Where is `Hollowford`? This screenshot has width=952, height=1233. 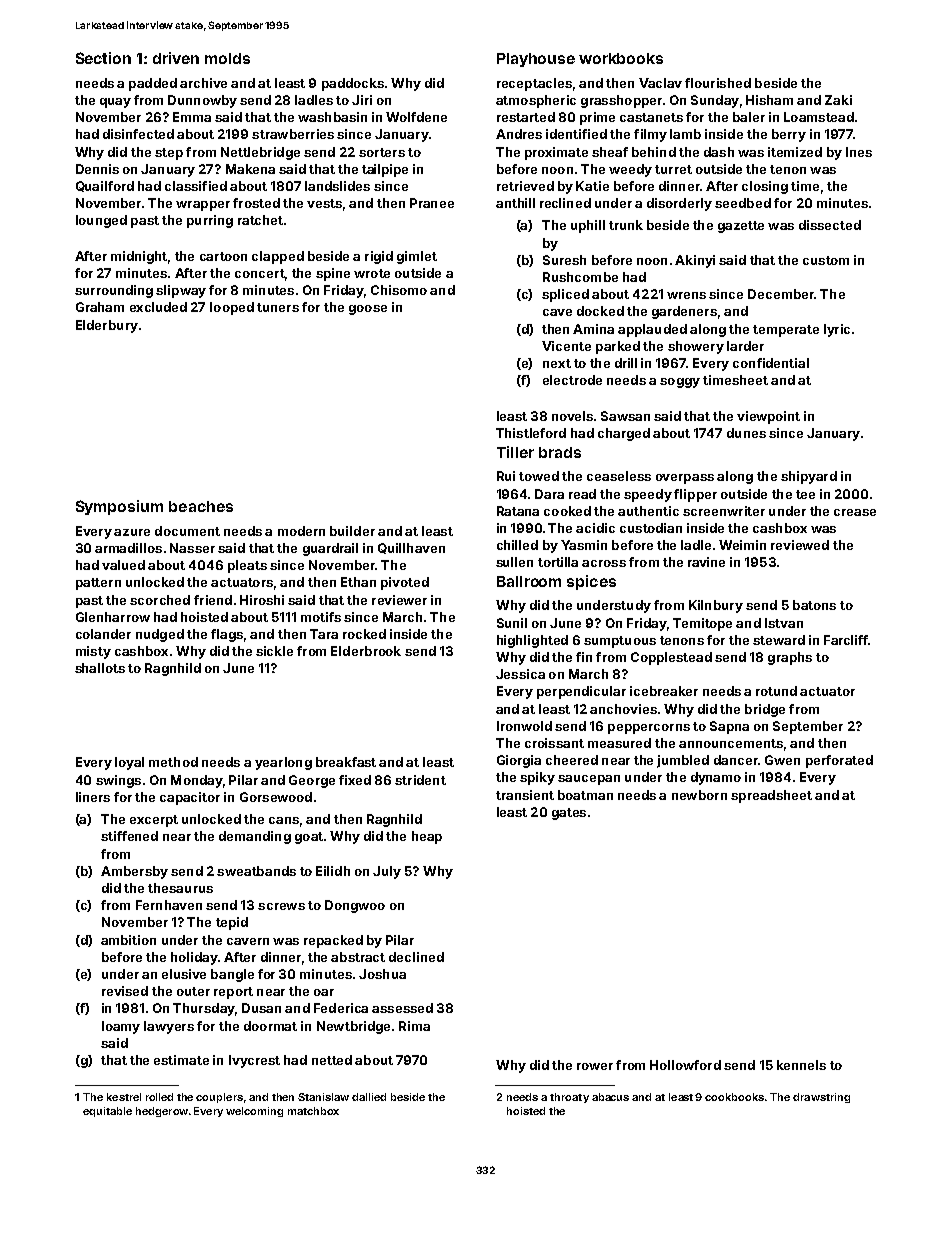 Hollowford is located at coordinates (685, 1065).
